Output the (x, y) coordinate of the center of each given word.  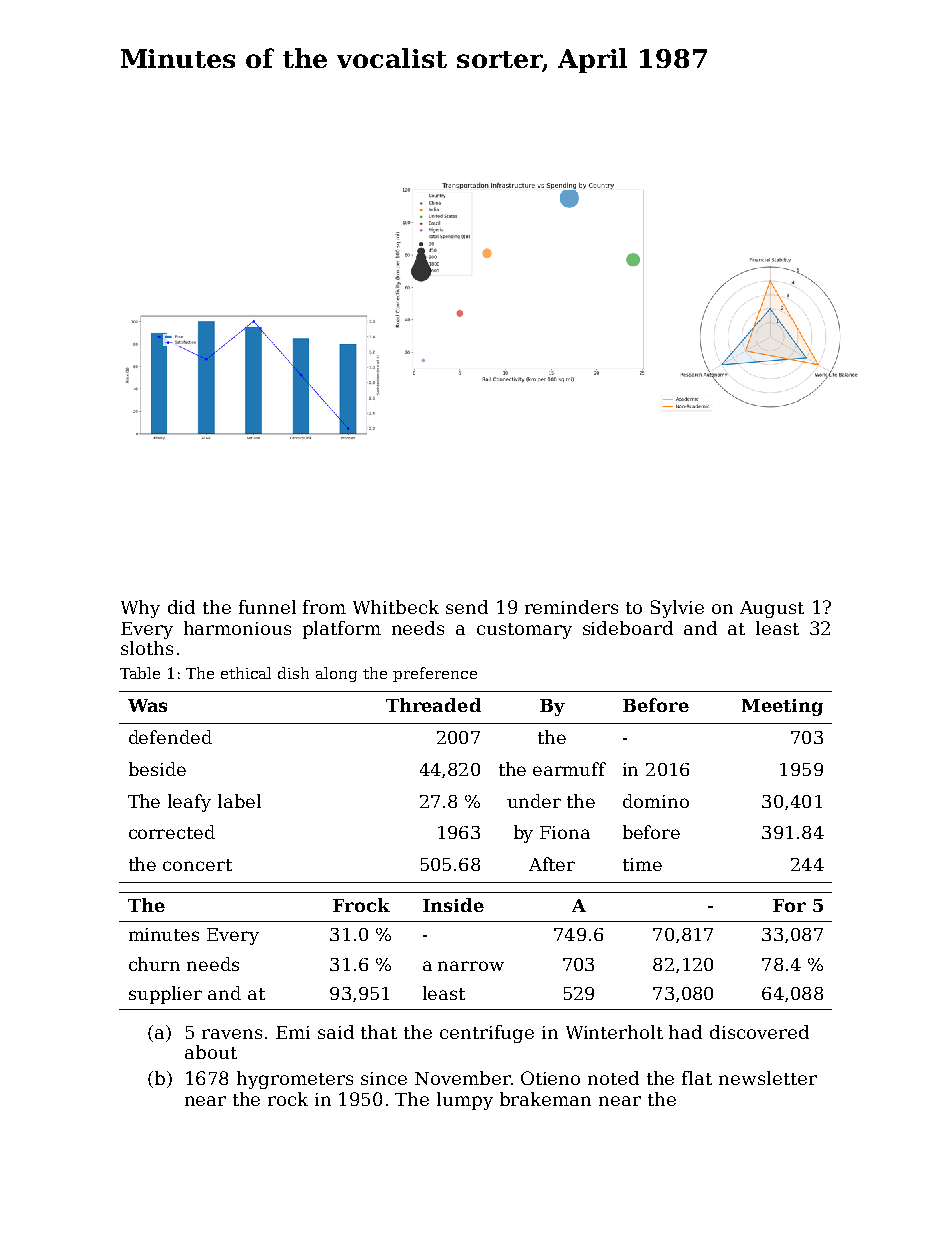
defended (170, 737)
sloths (147, 648)
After (552, 864)
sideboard (628, 628)
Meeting (782, 707)
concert (197, 865)
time (642, 864)
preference (435, 674)
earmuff (569, 769)
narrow (471, 966)
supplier (165, 995)
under (534, 801)
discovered (759, 1032)
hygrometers (295, 1080)
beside (157, 769)
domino (656, 801)
